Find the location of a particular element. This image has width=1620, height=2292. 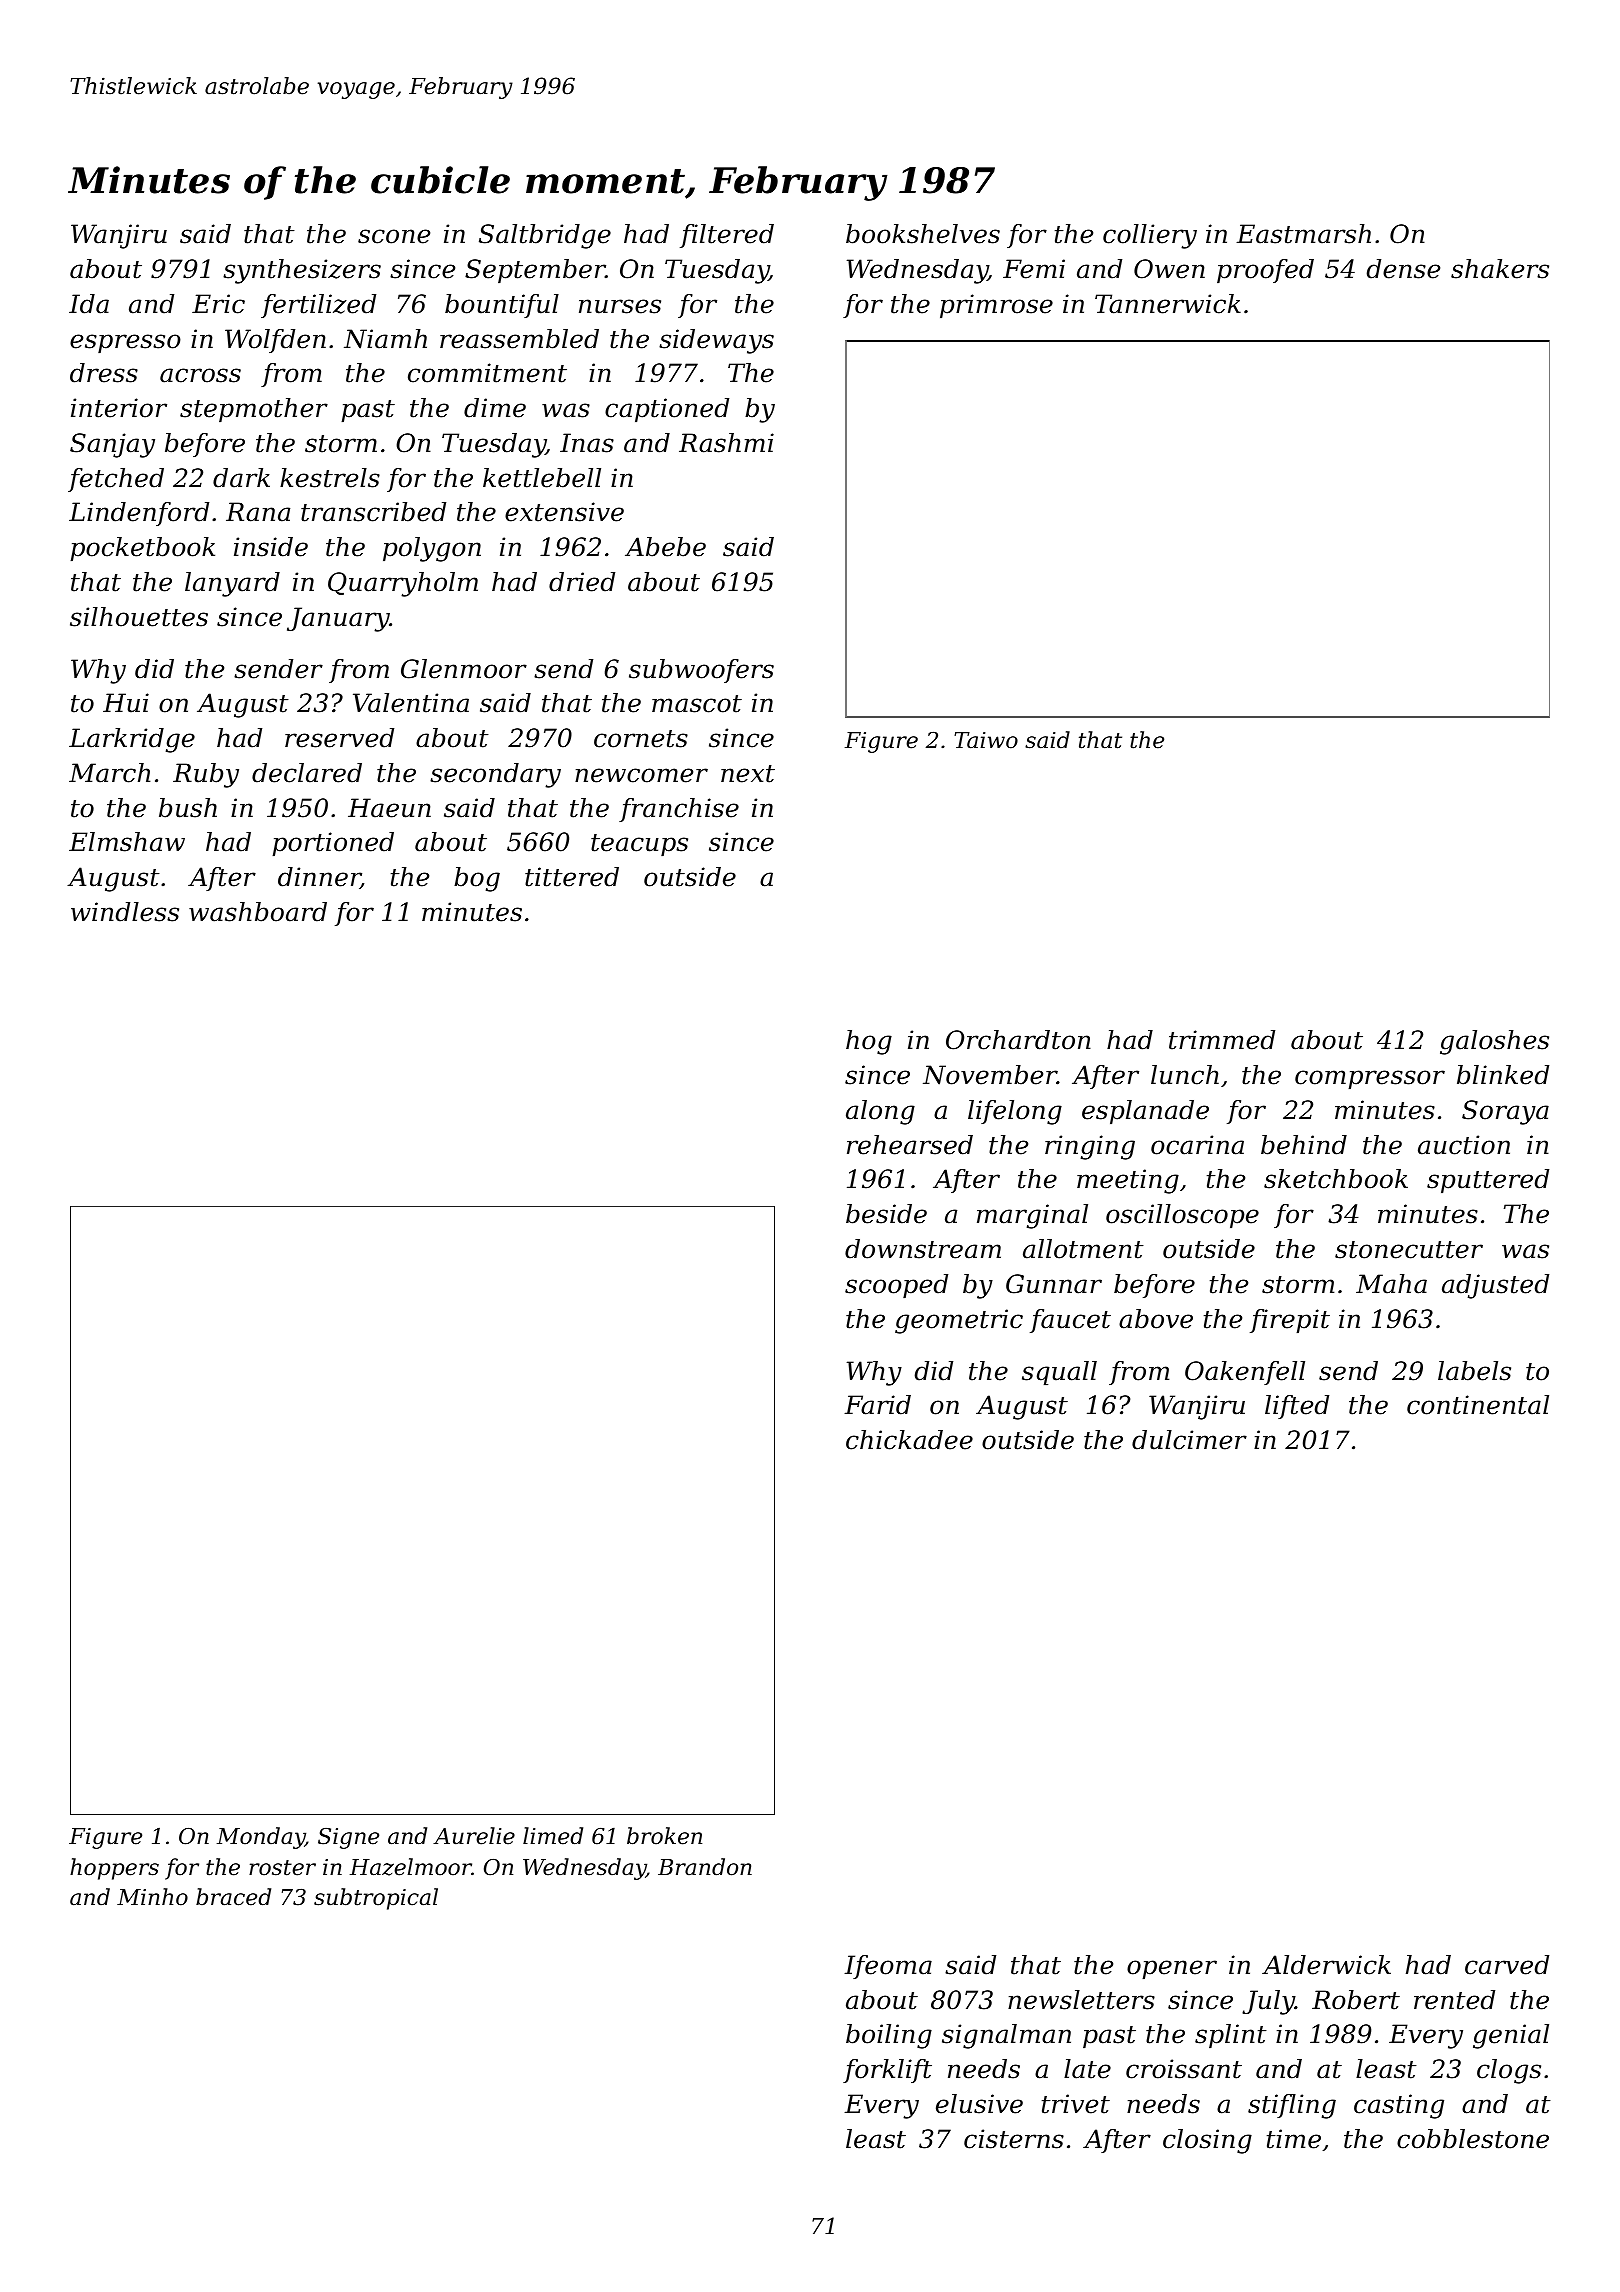

shakers is located at coordinates (1500, 269).
